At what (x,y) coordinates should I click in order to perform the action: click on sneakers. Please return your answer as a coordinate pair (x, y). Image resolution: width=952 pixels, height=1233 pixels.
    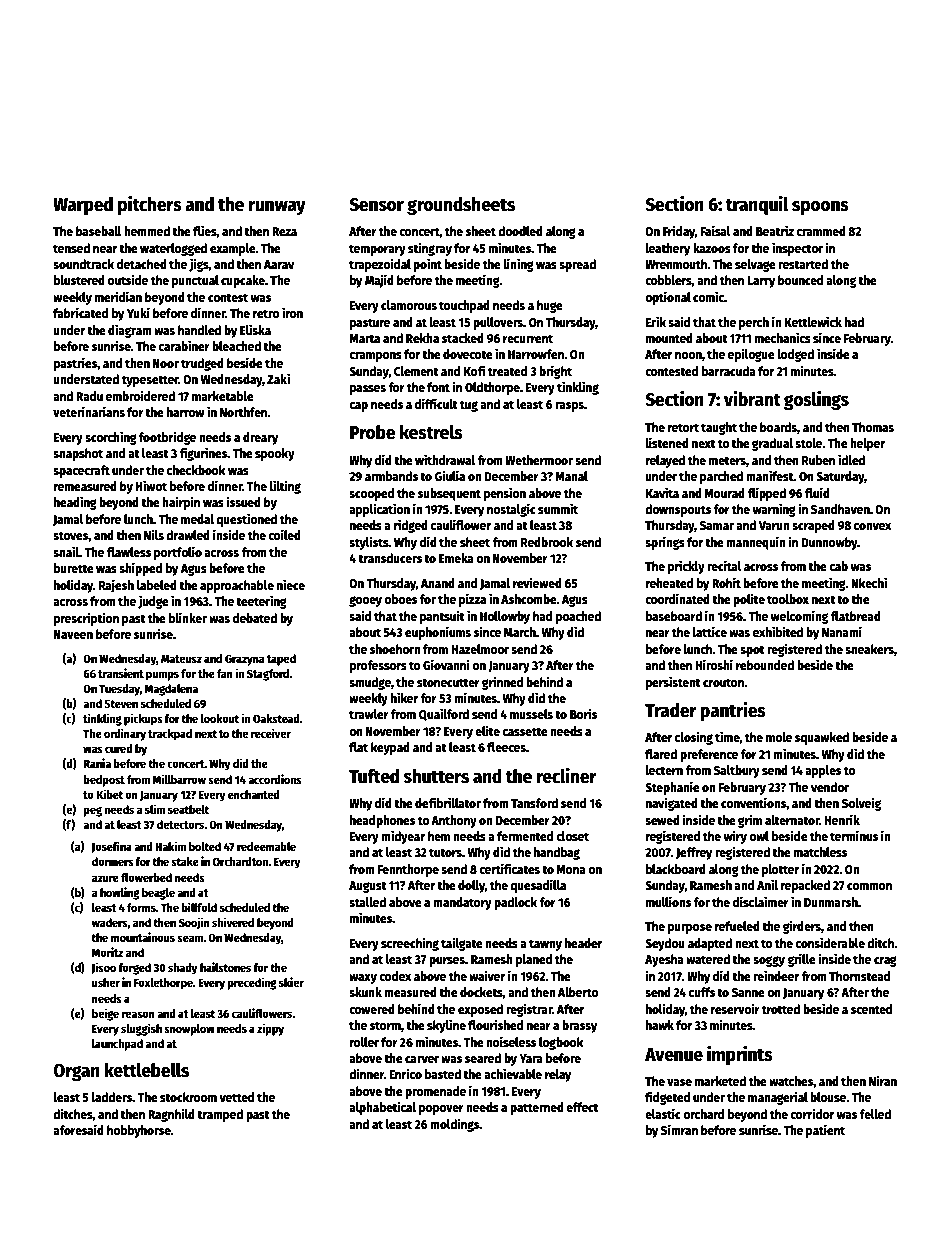
    Looking at the image, I should click on (869, 649).
